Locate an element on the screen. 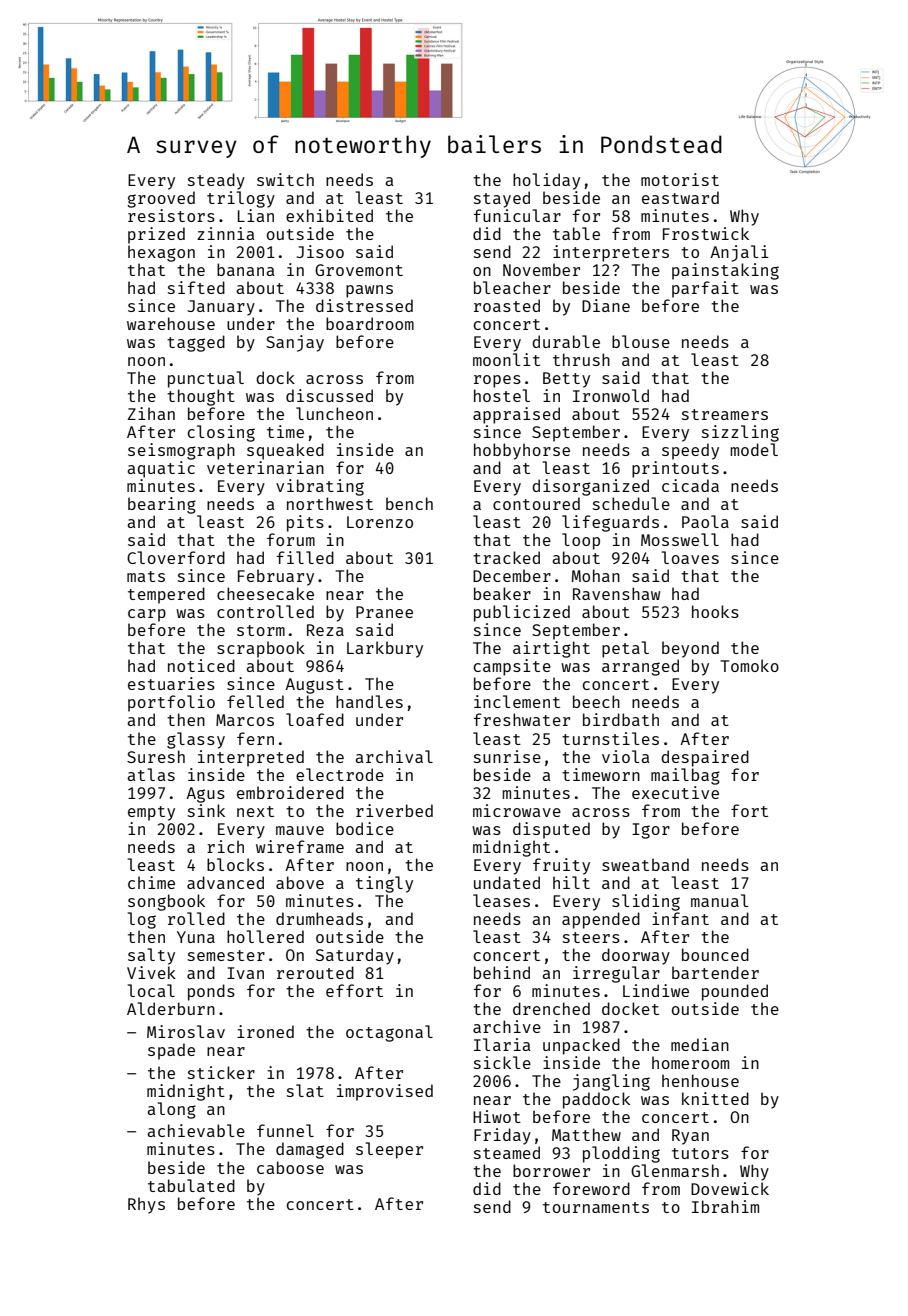 Image resolution: width=908 pixels, height=1316 pixels. beaker is located at coordinates (502, 593).
